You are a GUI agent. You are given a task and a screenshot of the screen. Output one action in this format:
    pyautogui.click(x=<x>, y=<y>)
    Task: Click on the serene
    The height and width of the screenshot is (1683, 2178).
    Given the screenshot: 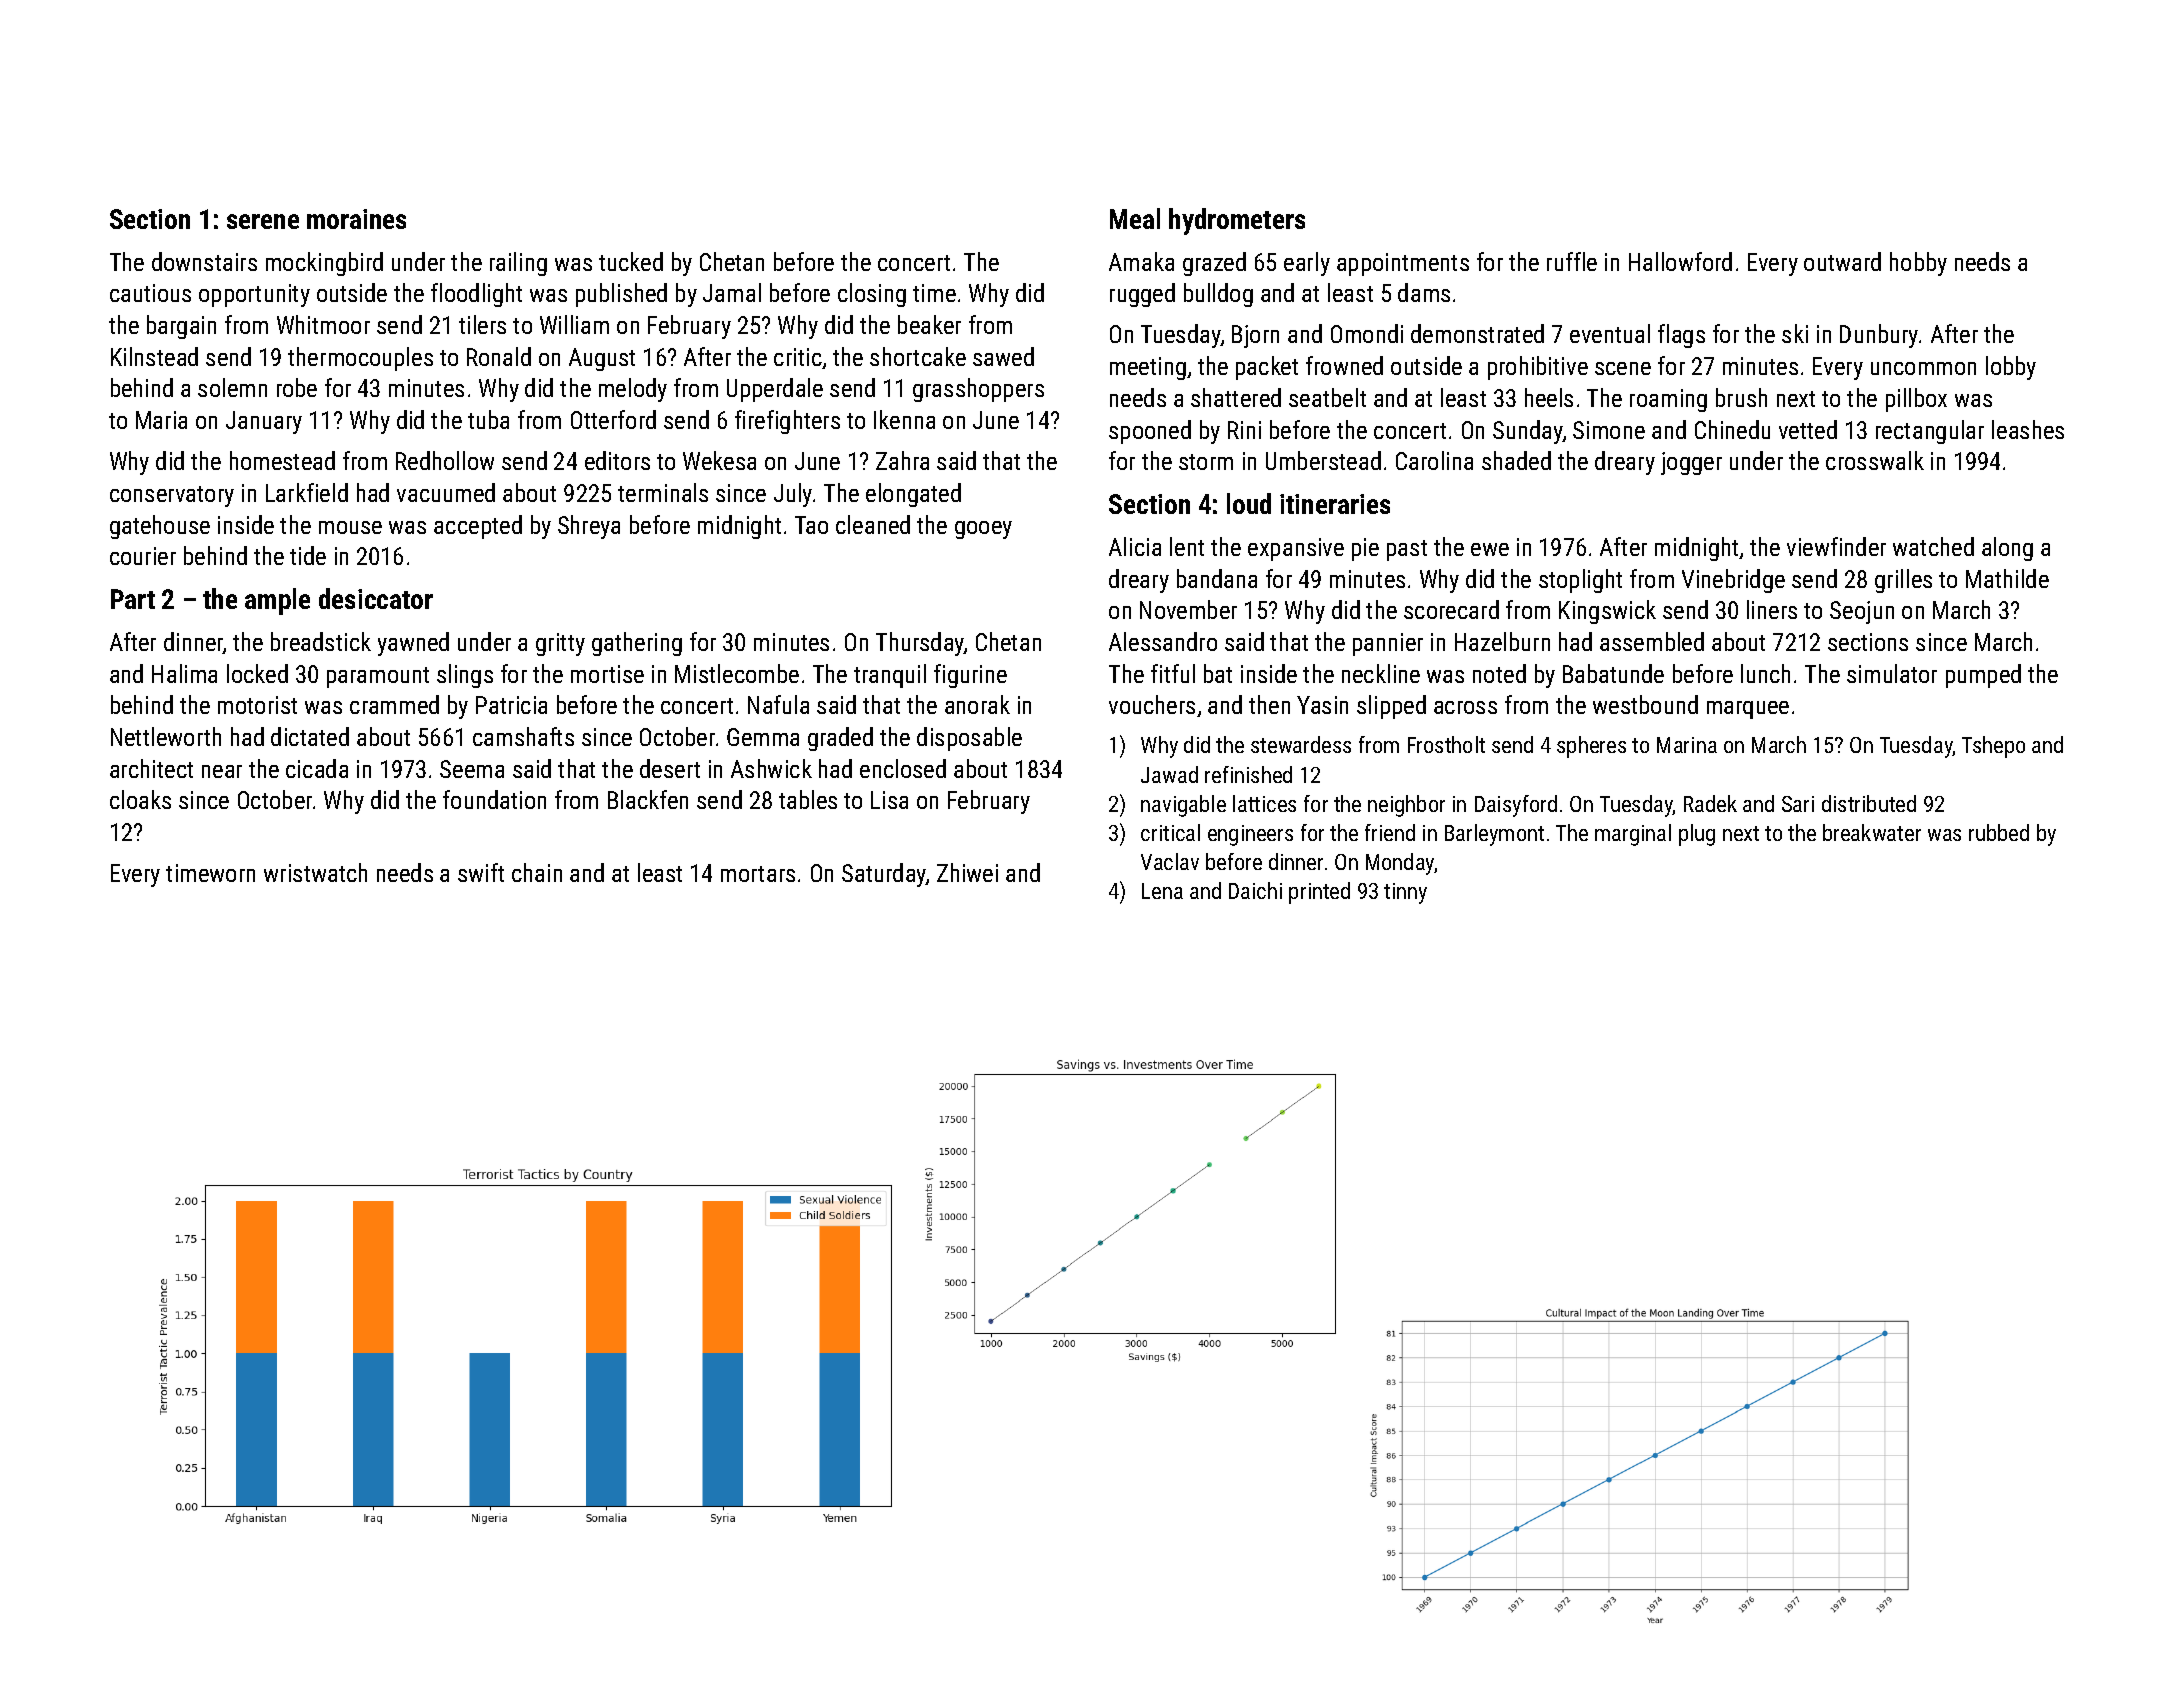 What is the action you would take?
    pyautogui.click(x=263, y=221)
